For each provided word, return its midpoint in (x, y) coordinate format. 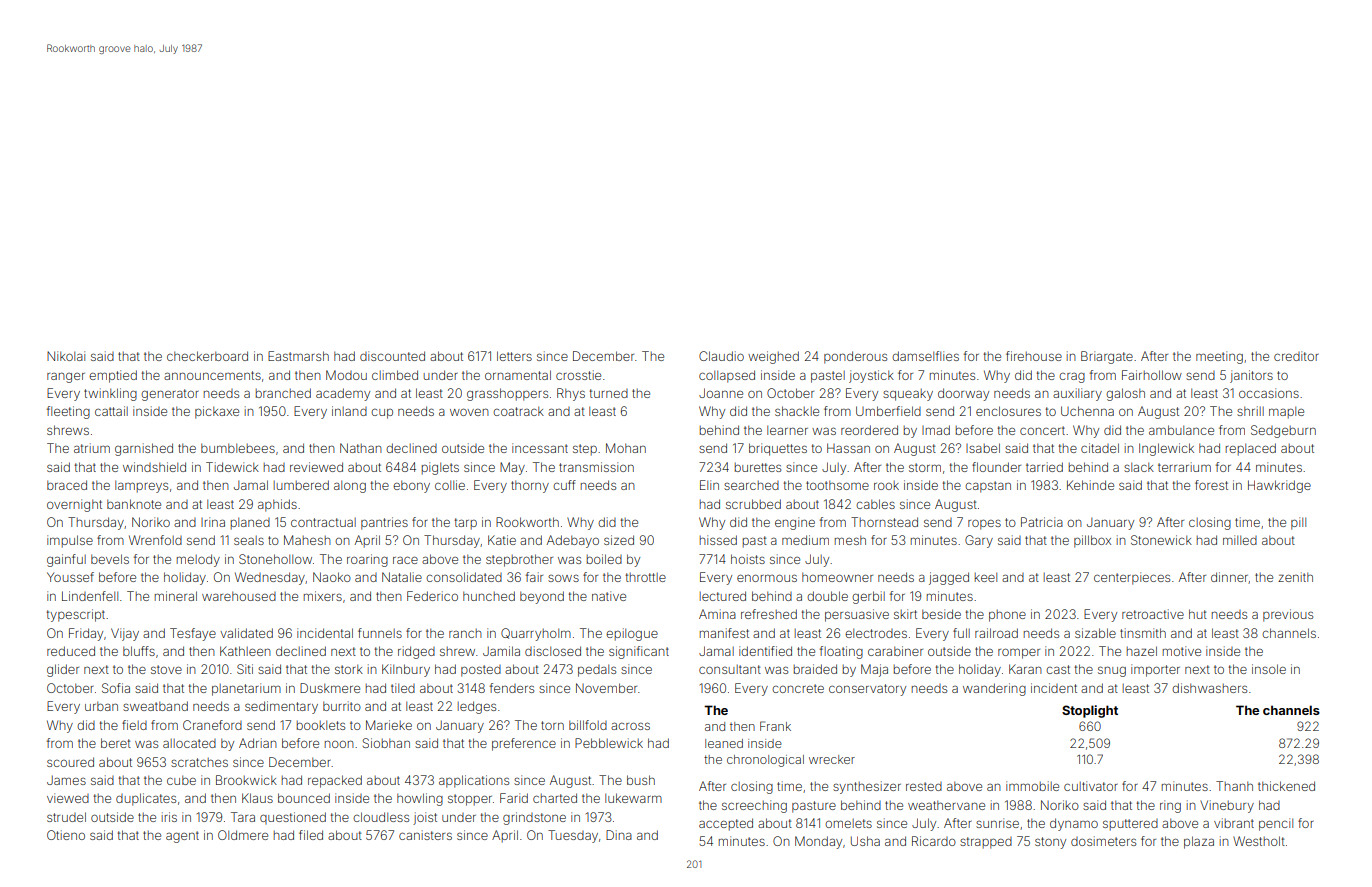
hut (1198, 614)
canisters (425, 835)
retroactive (1153, 614)
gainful (66, 560)
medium (805, 540)
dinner (1230, 578)
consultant (730, 669)
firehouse (1034, 356)
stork (349, 669)
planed (250, 523)
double (827, 596)
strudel (66, 817)
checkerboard (207, 356)
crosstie (578, 375)
